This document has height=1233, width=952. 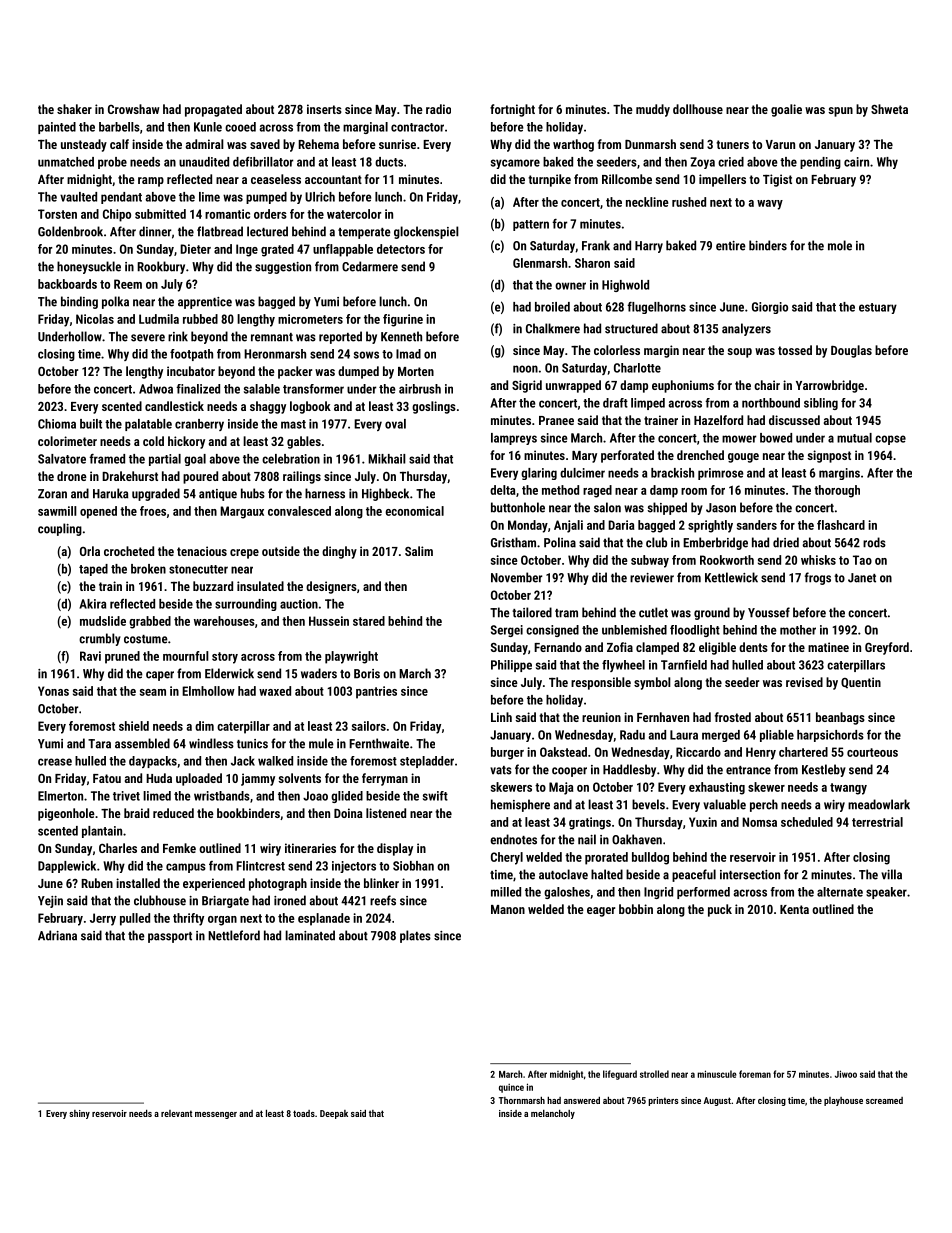 I want to click on speaker, so click(x=886, y=893).
